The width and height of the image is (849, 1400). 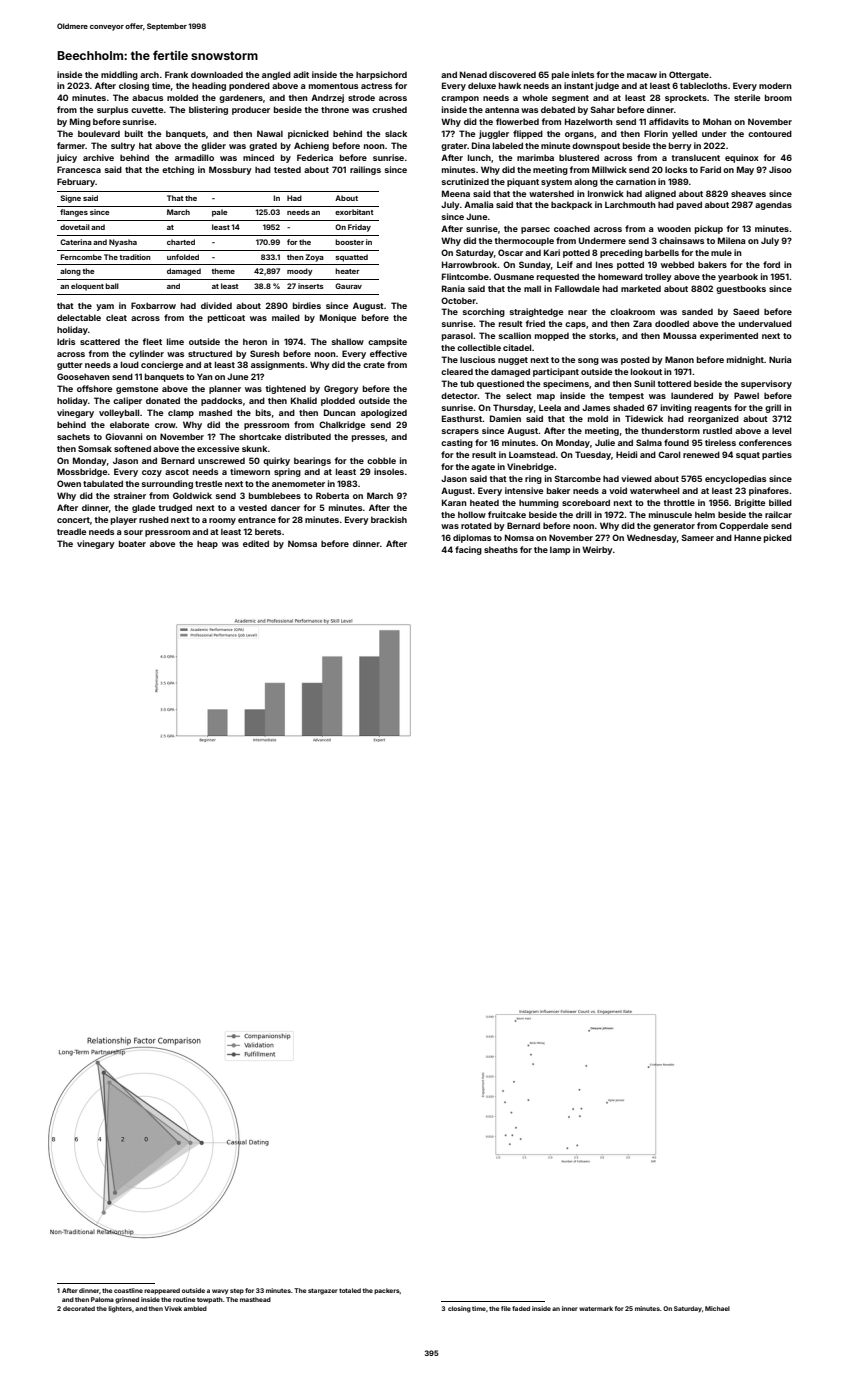 I want to click on middling, so click(x=119, y=75).
